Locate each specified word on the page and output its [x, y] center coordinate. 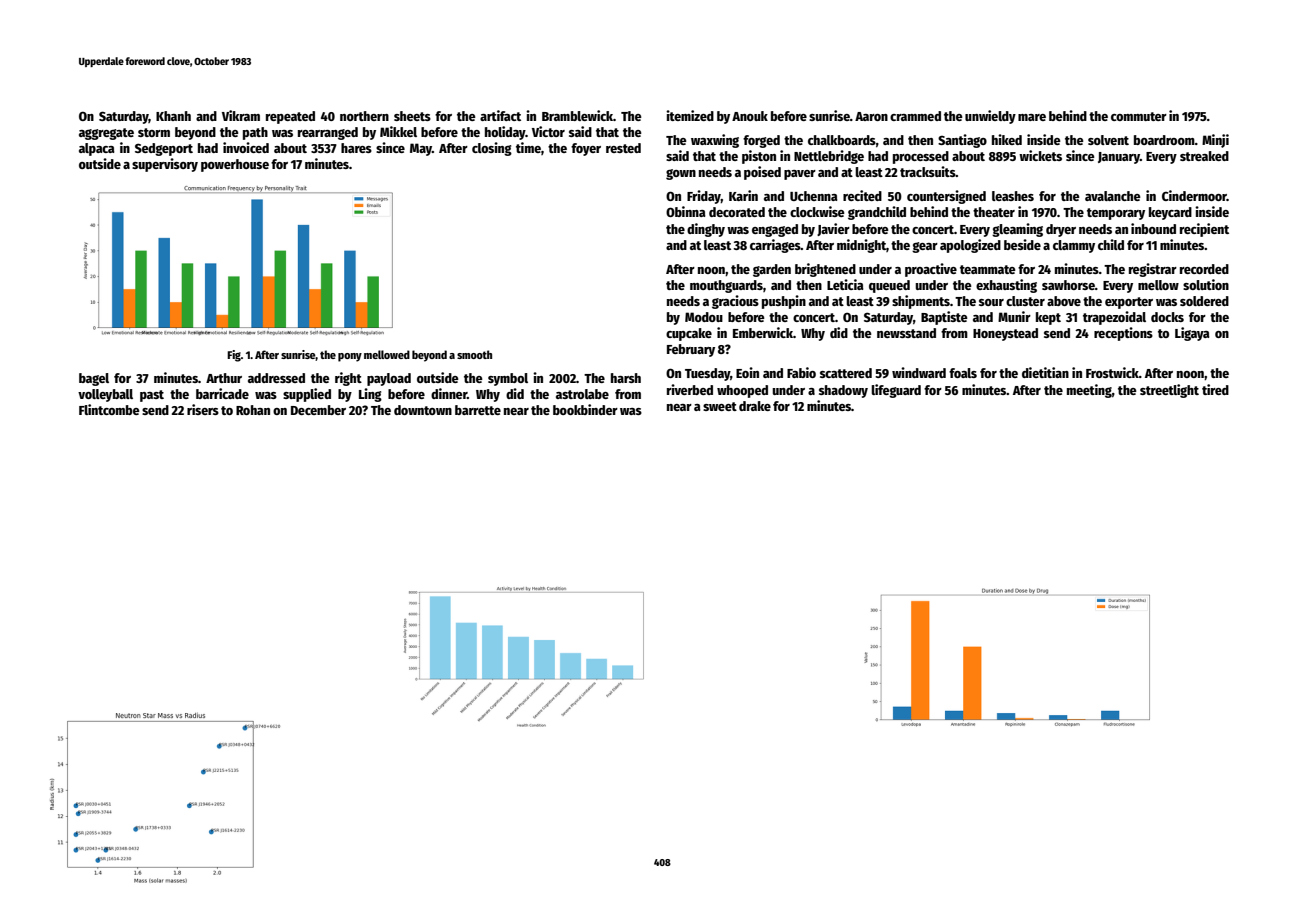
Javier [833, 229]
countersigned [946, 197]
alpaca [97, 149]
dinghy [706, 230]
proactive [931, 270]
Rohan [253, 410]
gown [681, 174]
